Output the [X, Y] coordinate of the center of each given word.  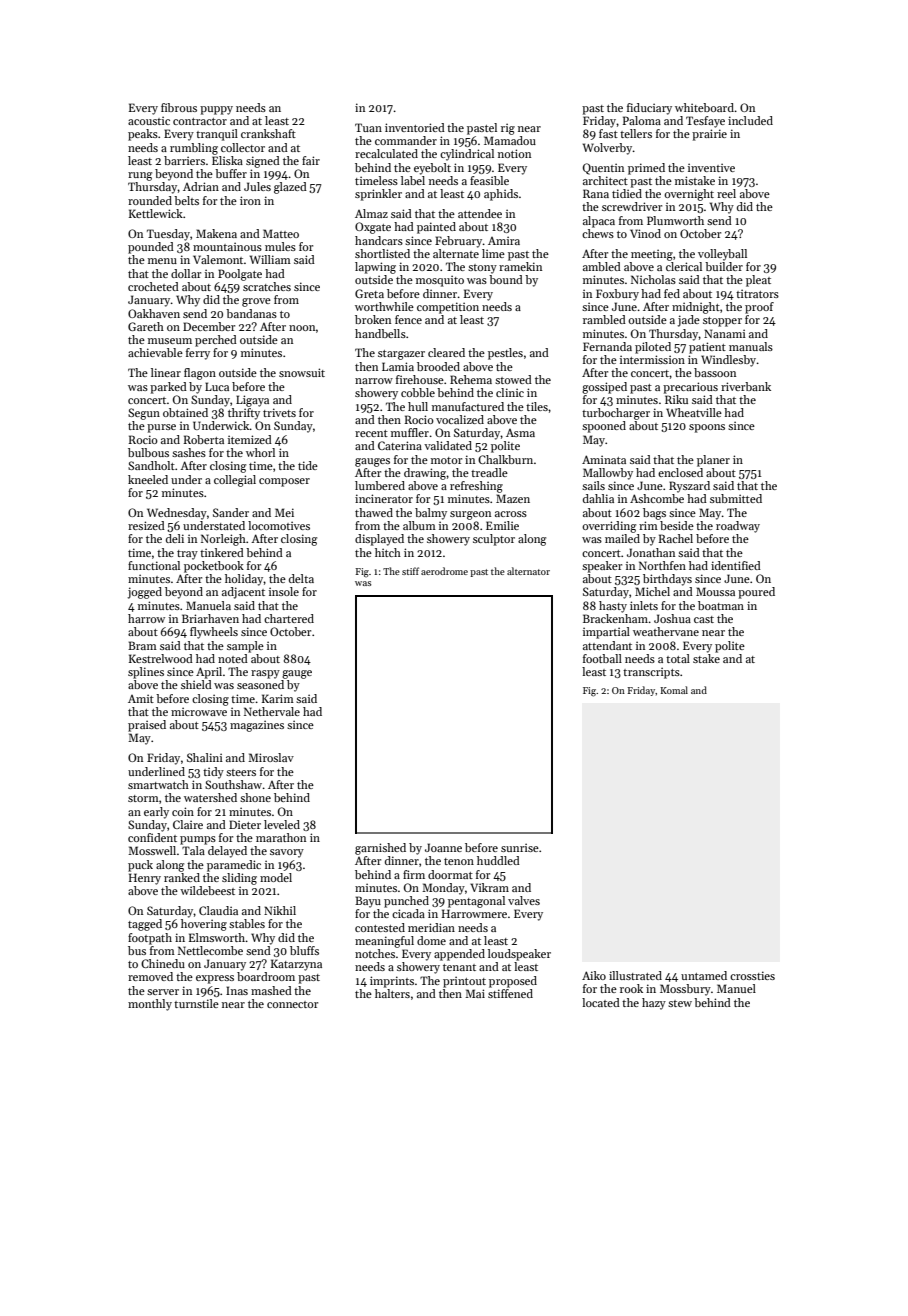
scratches [267, 286]
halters [392, 993]
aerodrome [444, 571]
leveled [282, 824]
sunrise [520, 847]
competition [448, 308]
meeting [652, 255]
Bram [142, 645]
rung [140, 176]
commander [406, 140]
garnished [380, 849]
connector [292, 1004]
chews [598, 233]
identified [736, 565]
